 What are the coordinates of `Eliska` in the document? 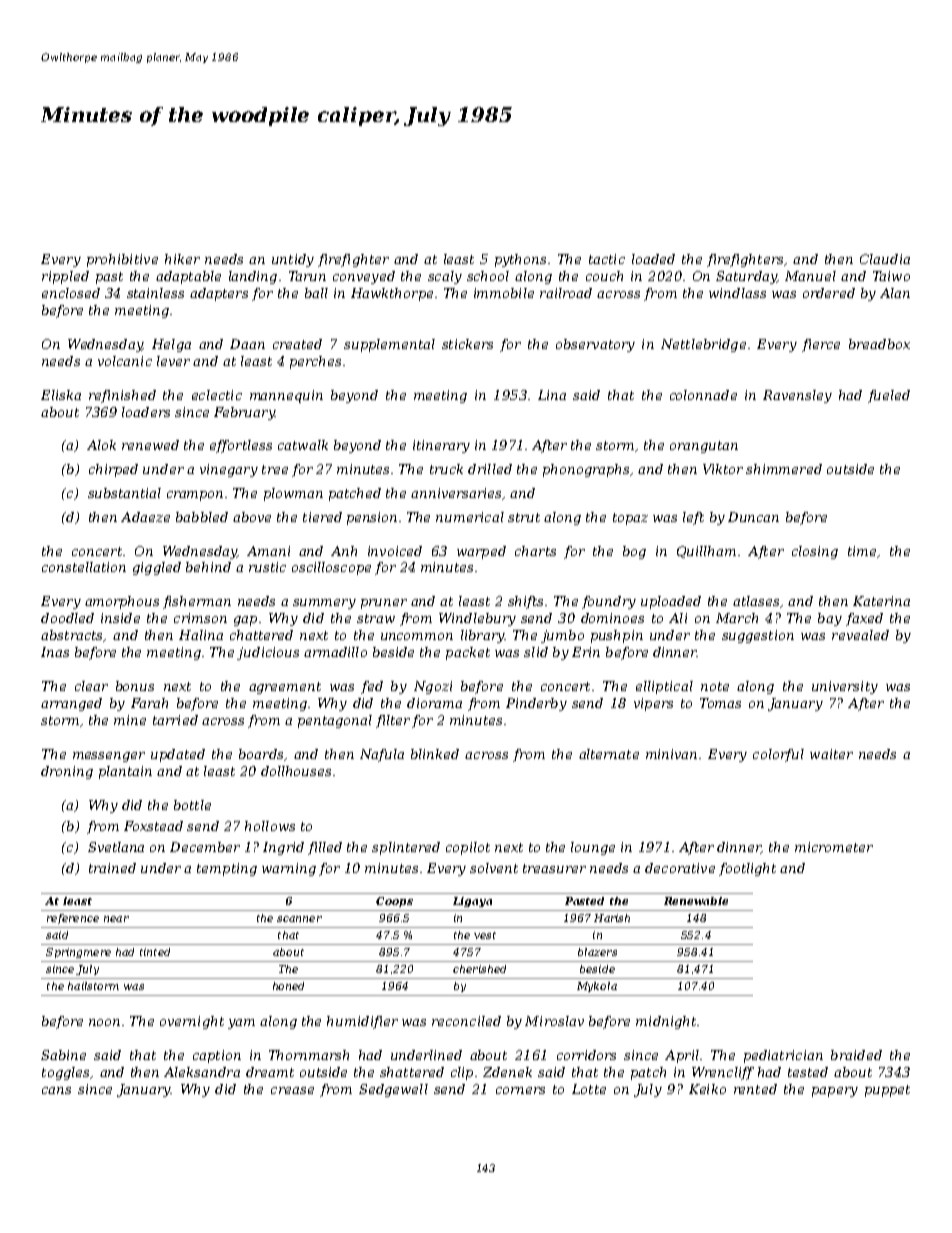 It's located at (61, 395).
